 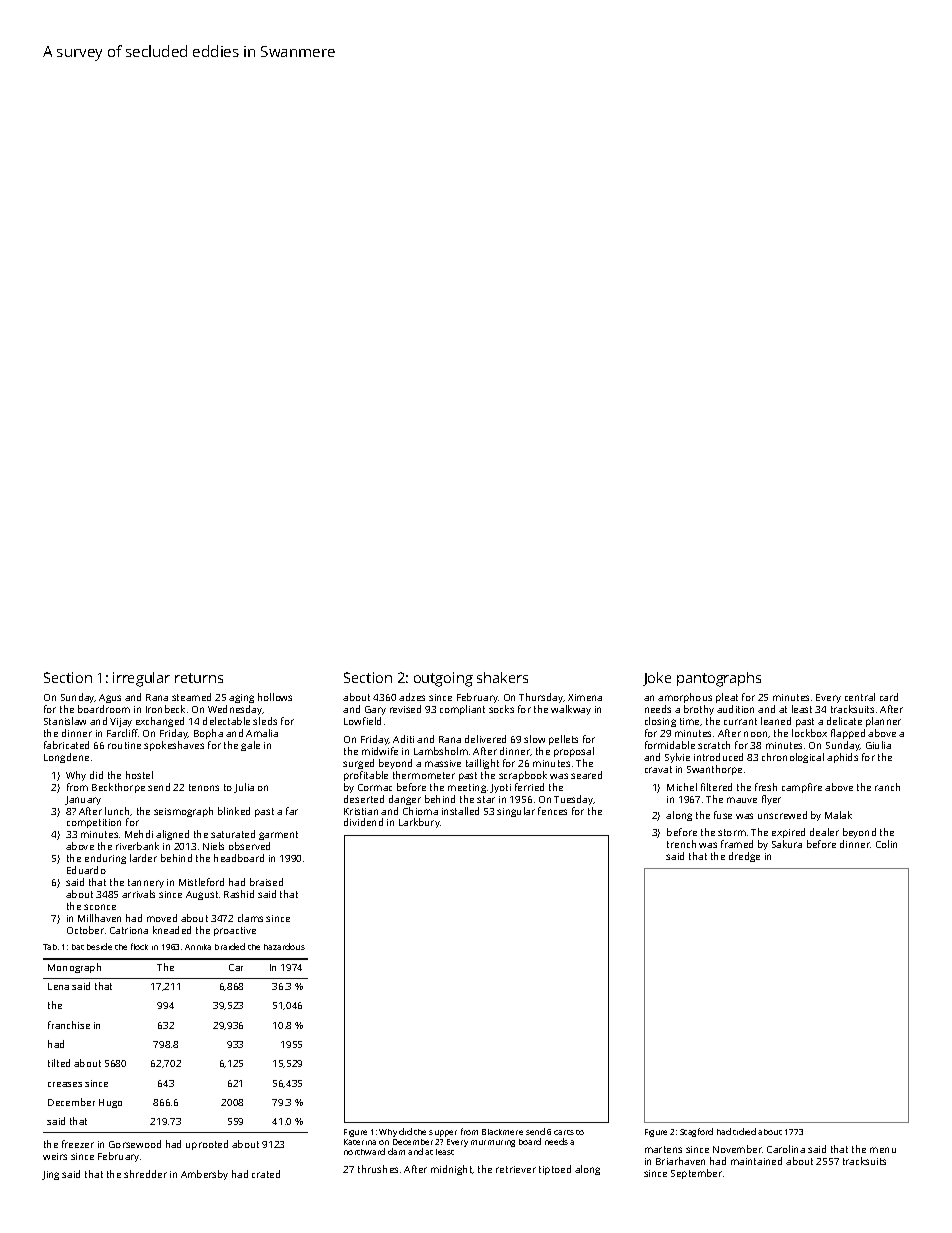 What do you see at coordinates (230, 946) in the screenshot?
I see `braided` at bounding box center [230, 946].
